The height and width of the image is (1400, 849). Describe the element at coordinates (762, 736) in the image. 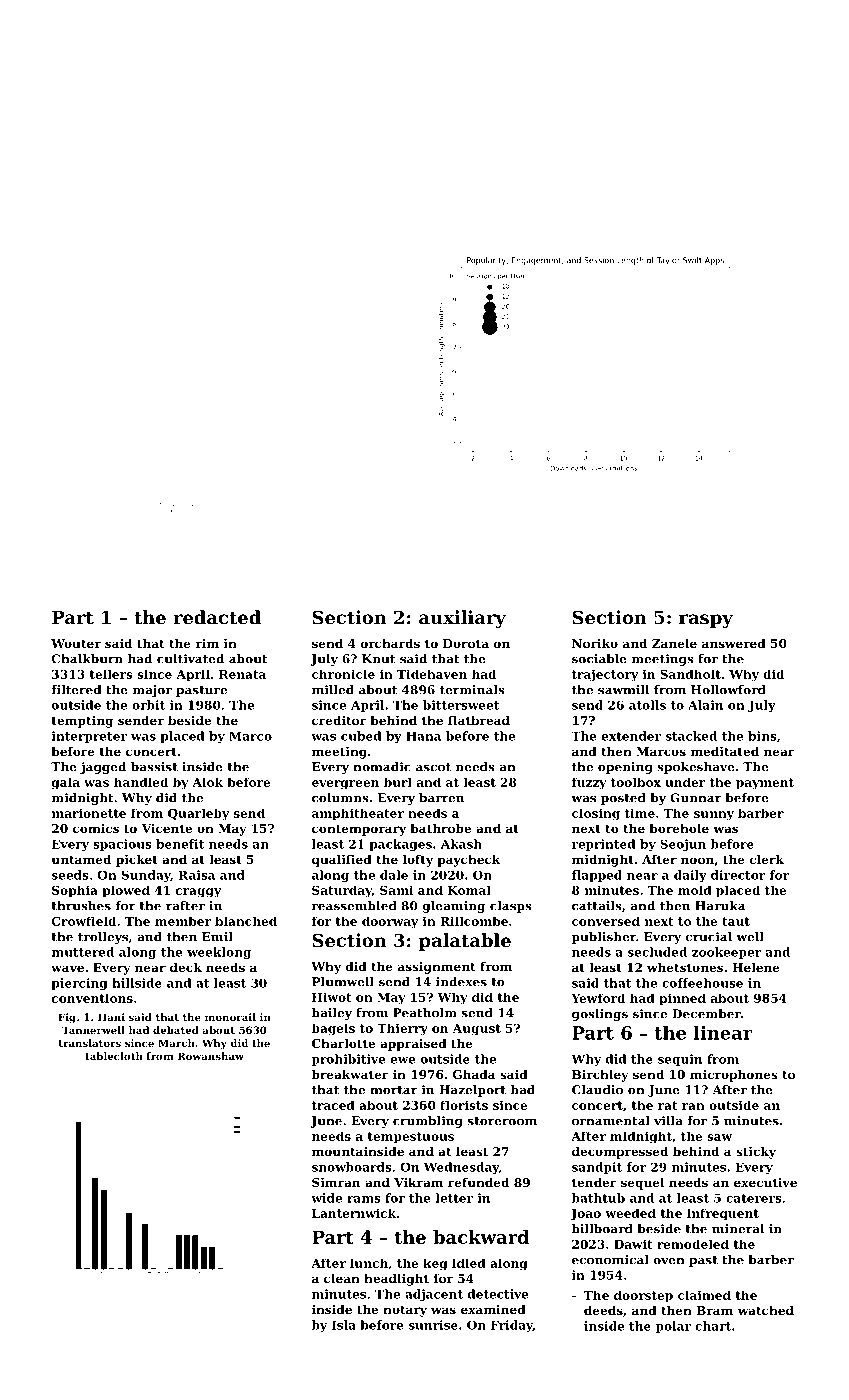

I see `bins` at that location.
